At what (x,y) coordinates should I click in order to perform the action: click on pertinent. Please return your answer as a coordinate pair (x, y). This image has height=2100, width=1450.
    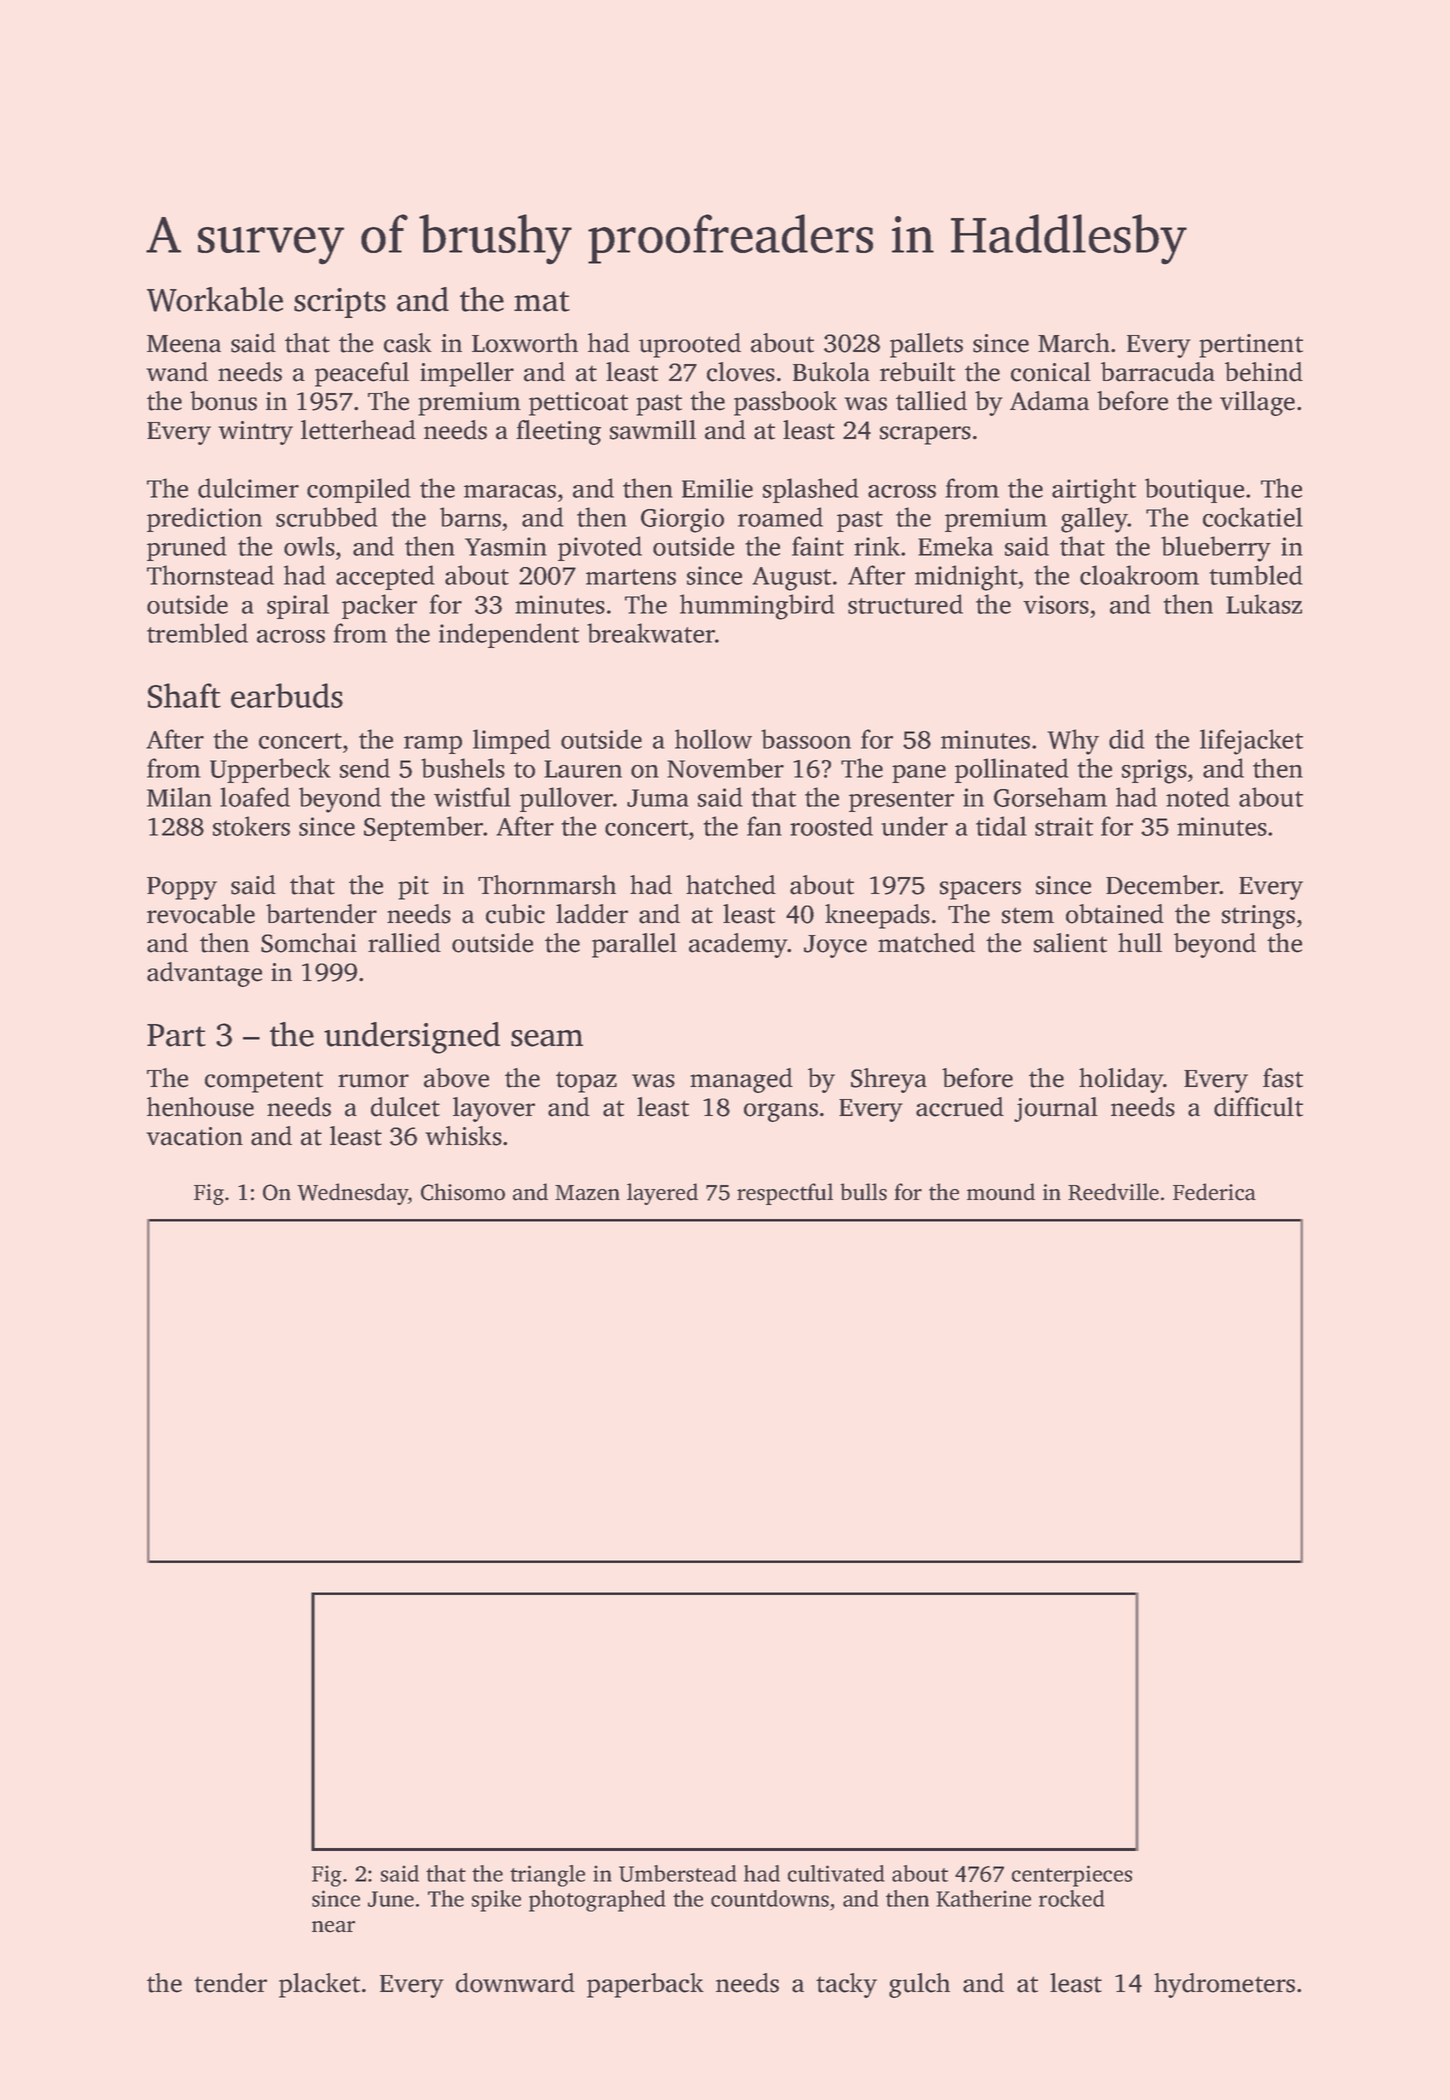
    Looking at the image, I should click on (1251, 346).
